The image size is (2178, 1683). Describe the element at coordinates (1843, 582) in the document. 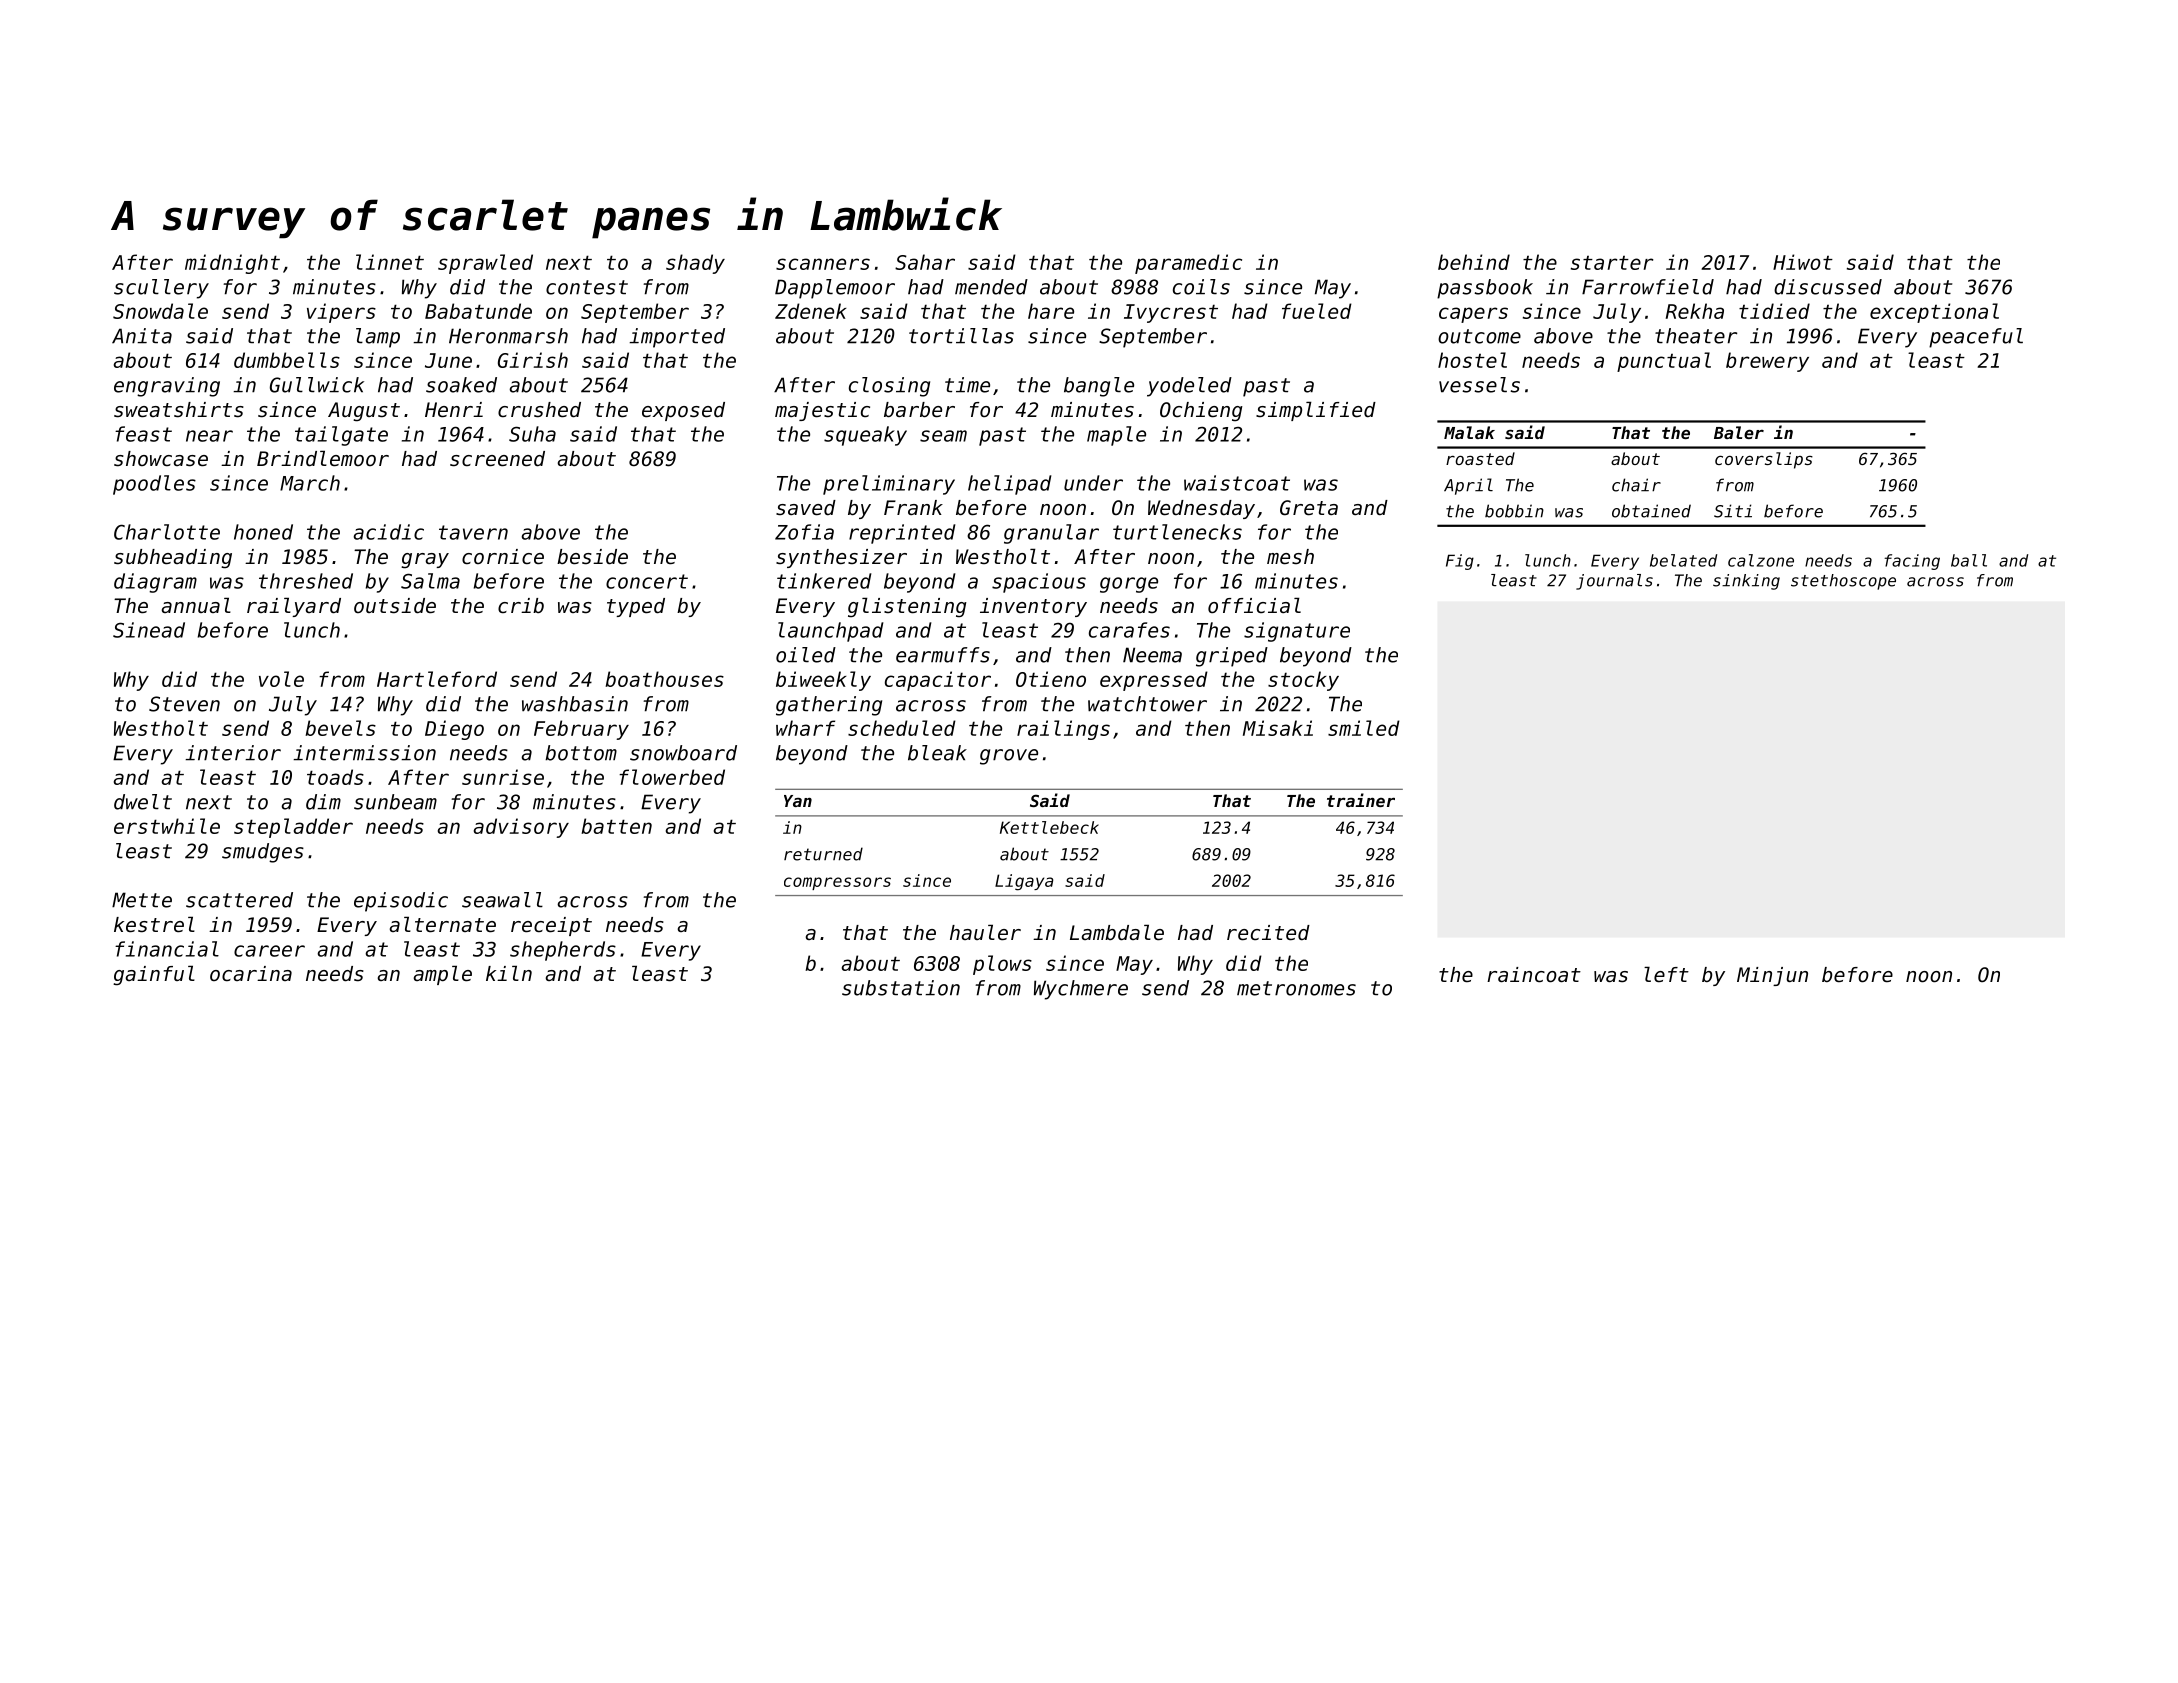

I see `stethoscope` at that location.
